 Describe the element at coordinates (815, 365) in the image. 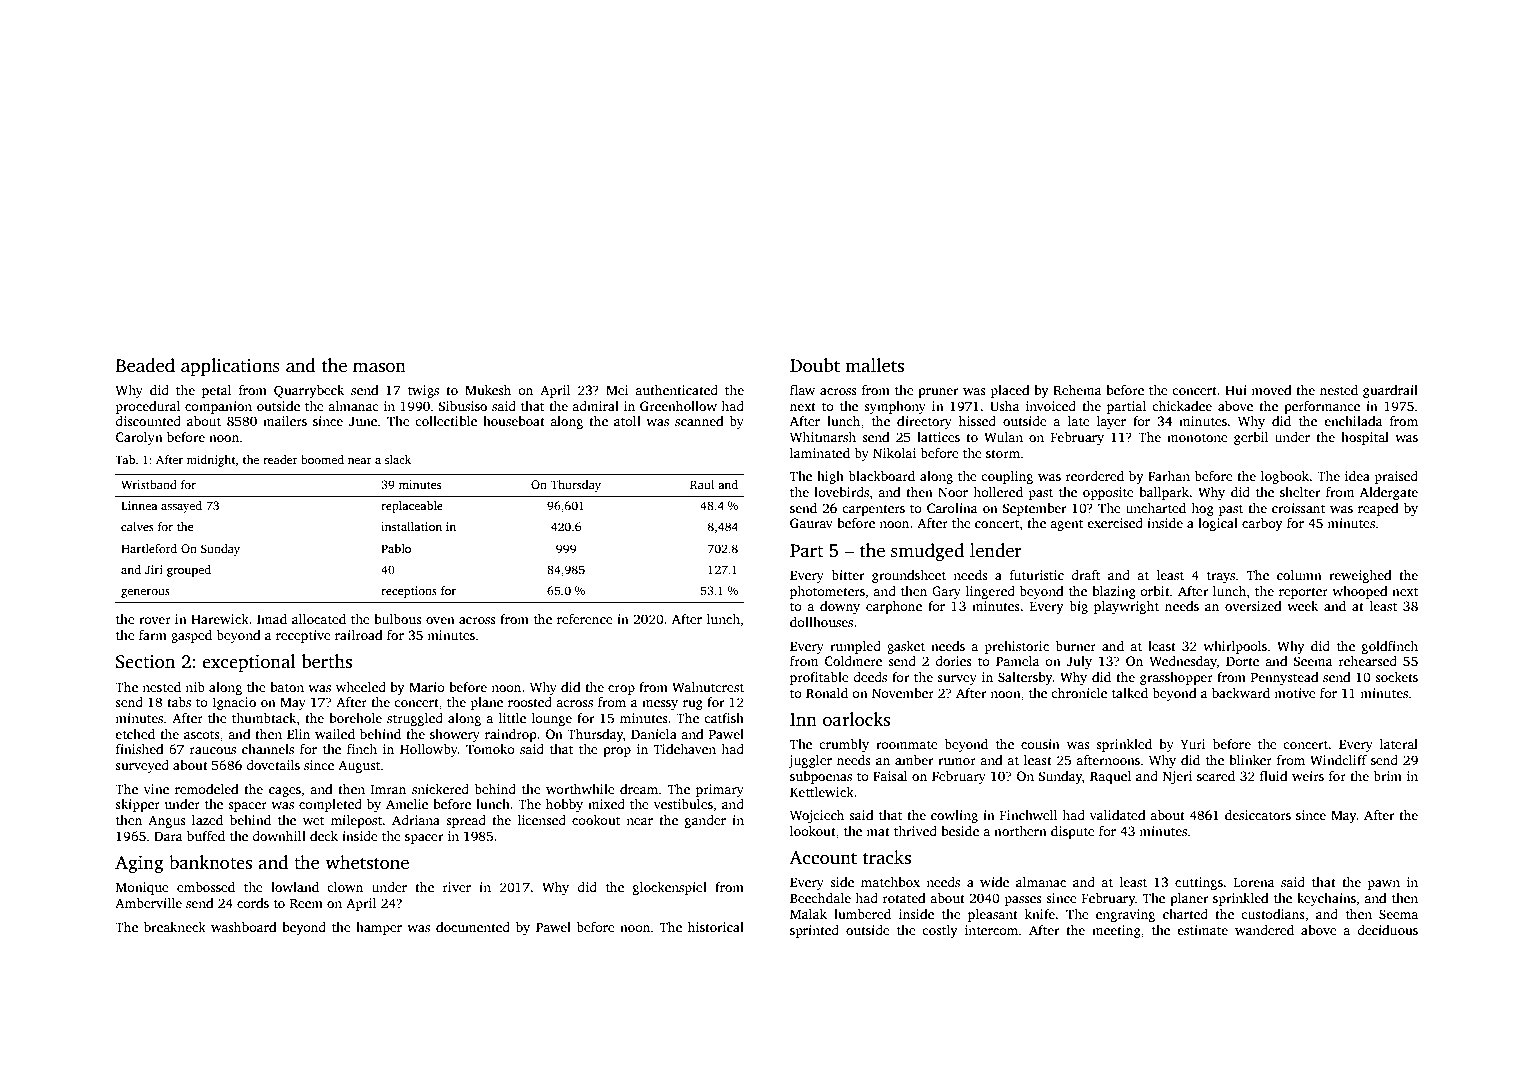

I see `Doubt` at that location.
